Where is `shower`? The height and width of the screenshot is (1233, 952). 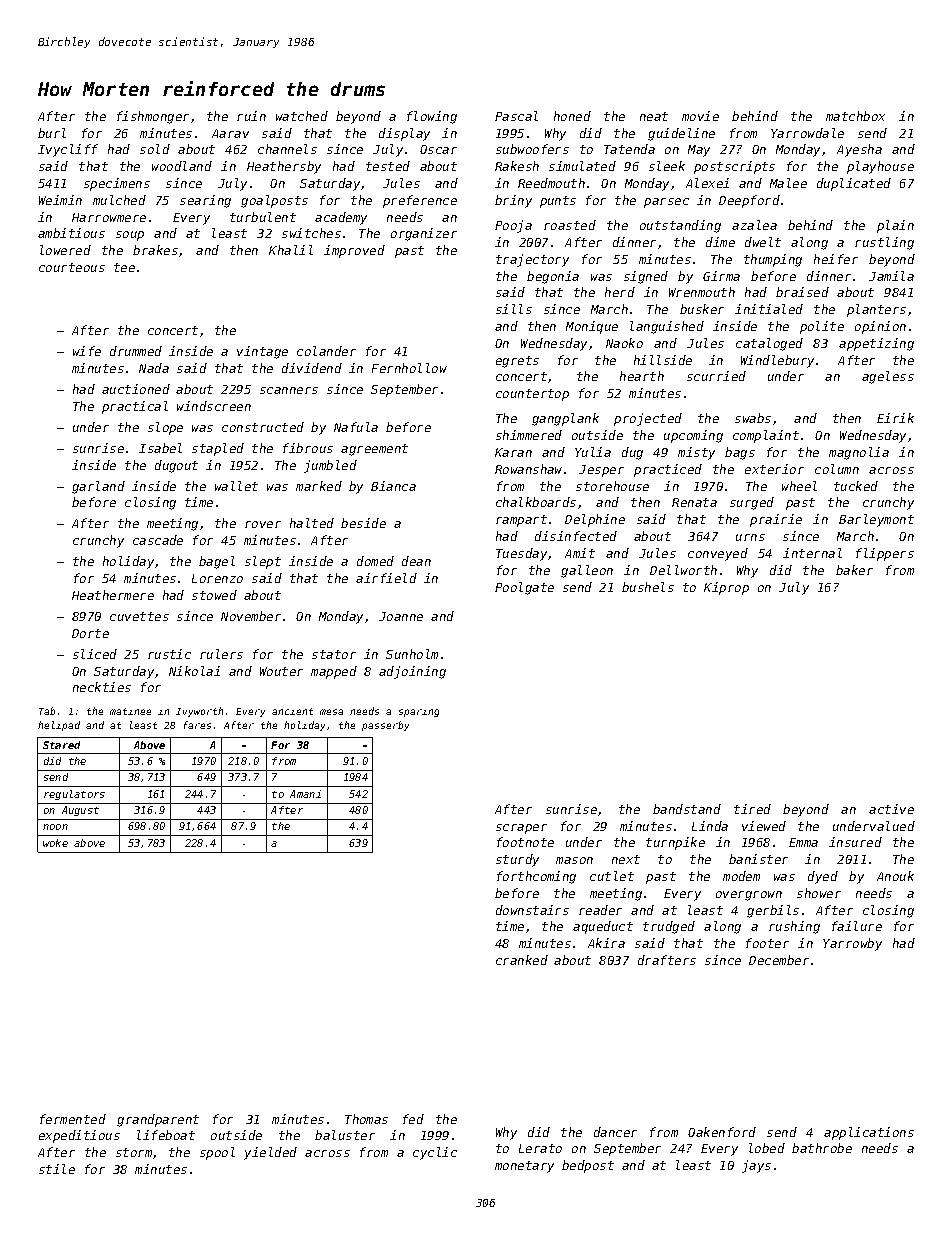 shower is located at coordinates (819, 893).
